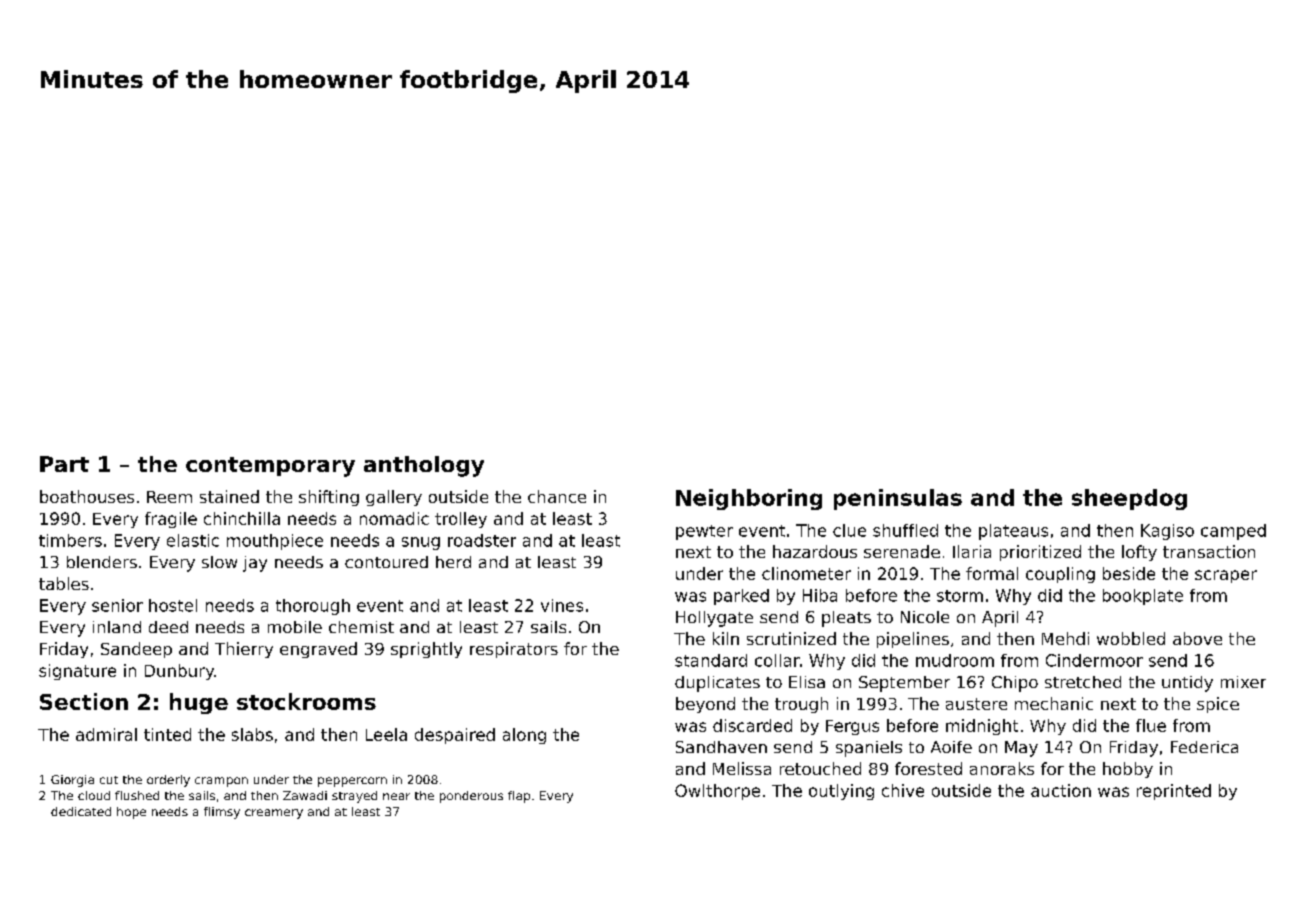  What do you see at coordinates (106, 734) in the document?
I see `admiral` at bounding box center [106, 734].
